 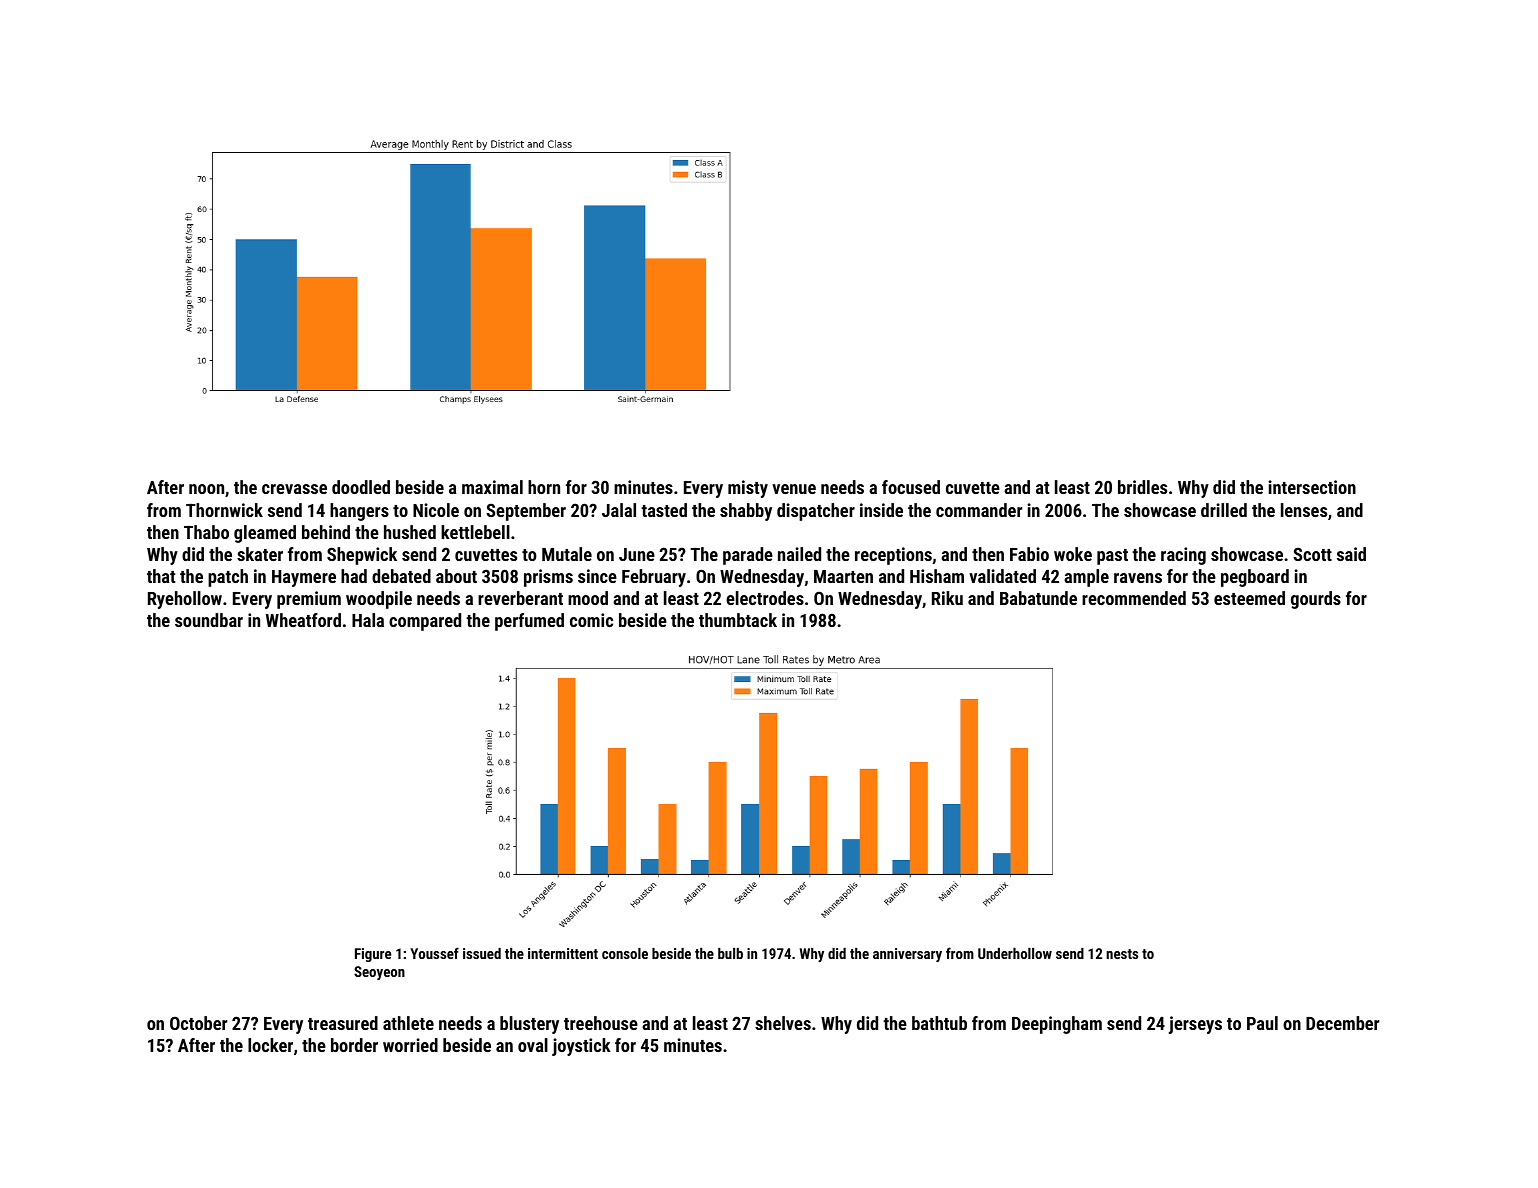 What do you see at coordinates (425, 622) in the screenshot?
I see `compared` at bounding box center [425, 622].
